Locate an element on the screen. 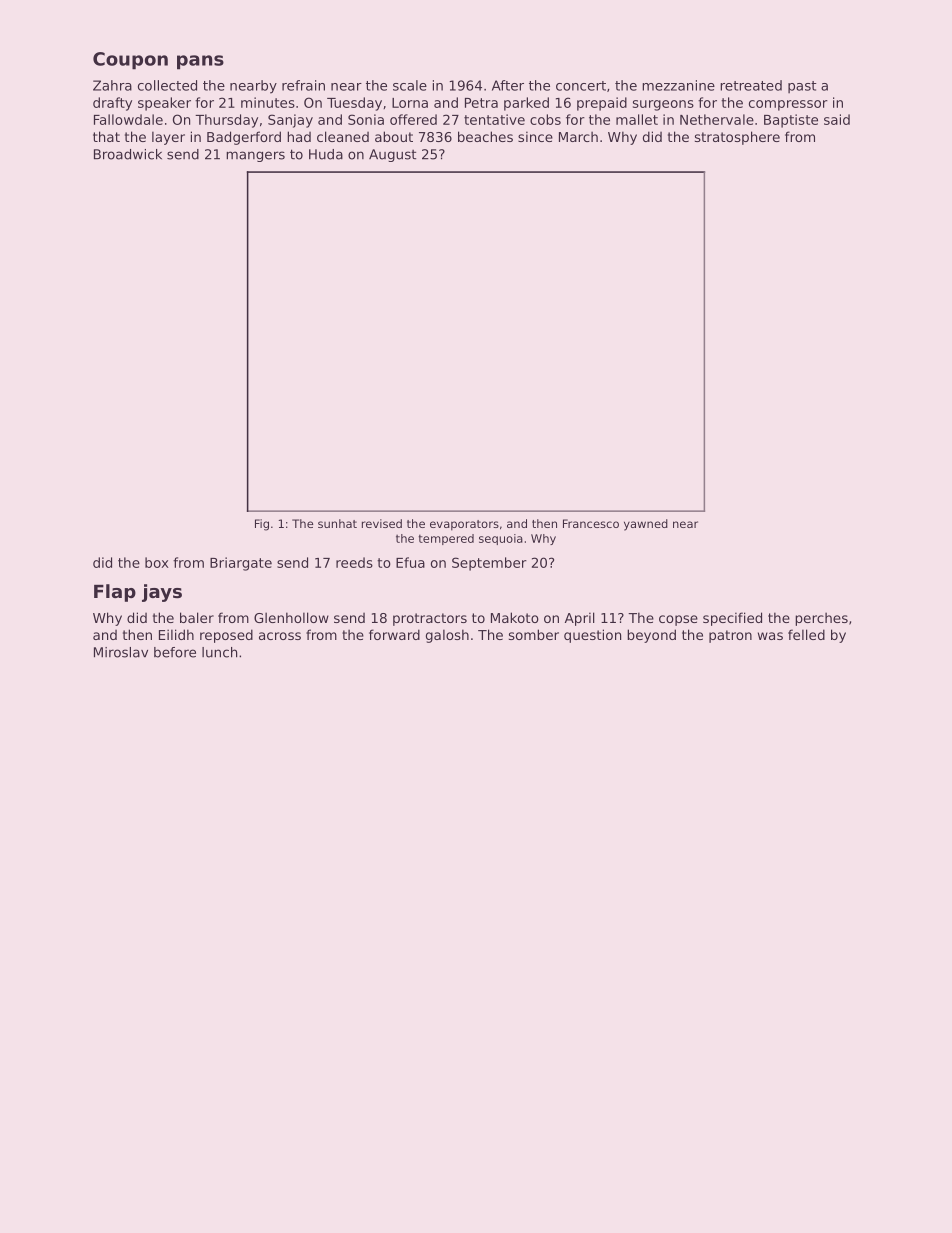  patron is located at coordinates (730, 636).
